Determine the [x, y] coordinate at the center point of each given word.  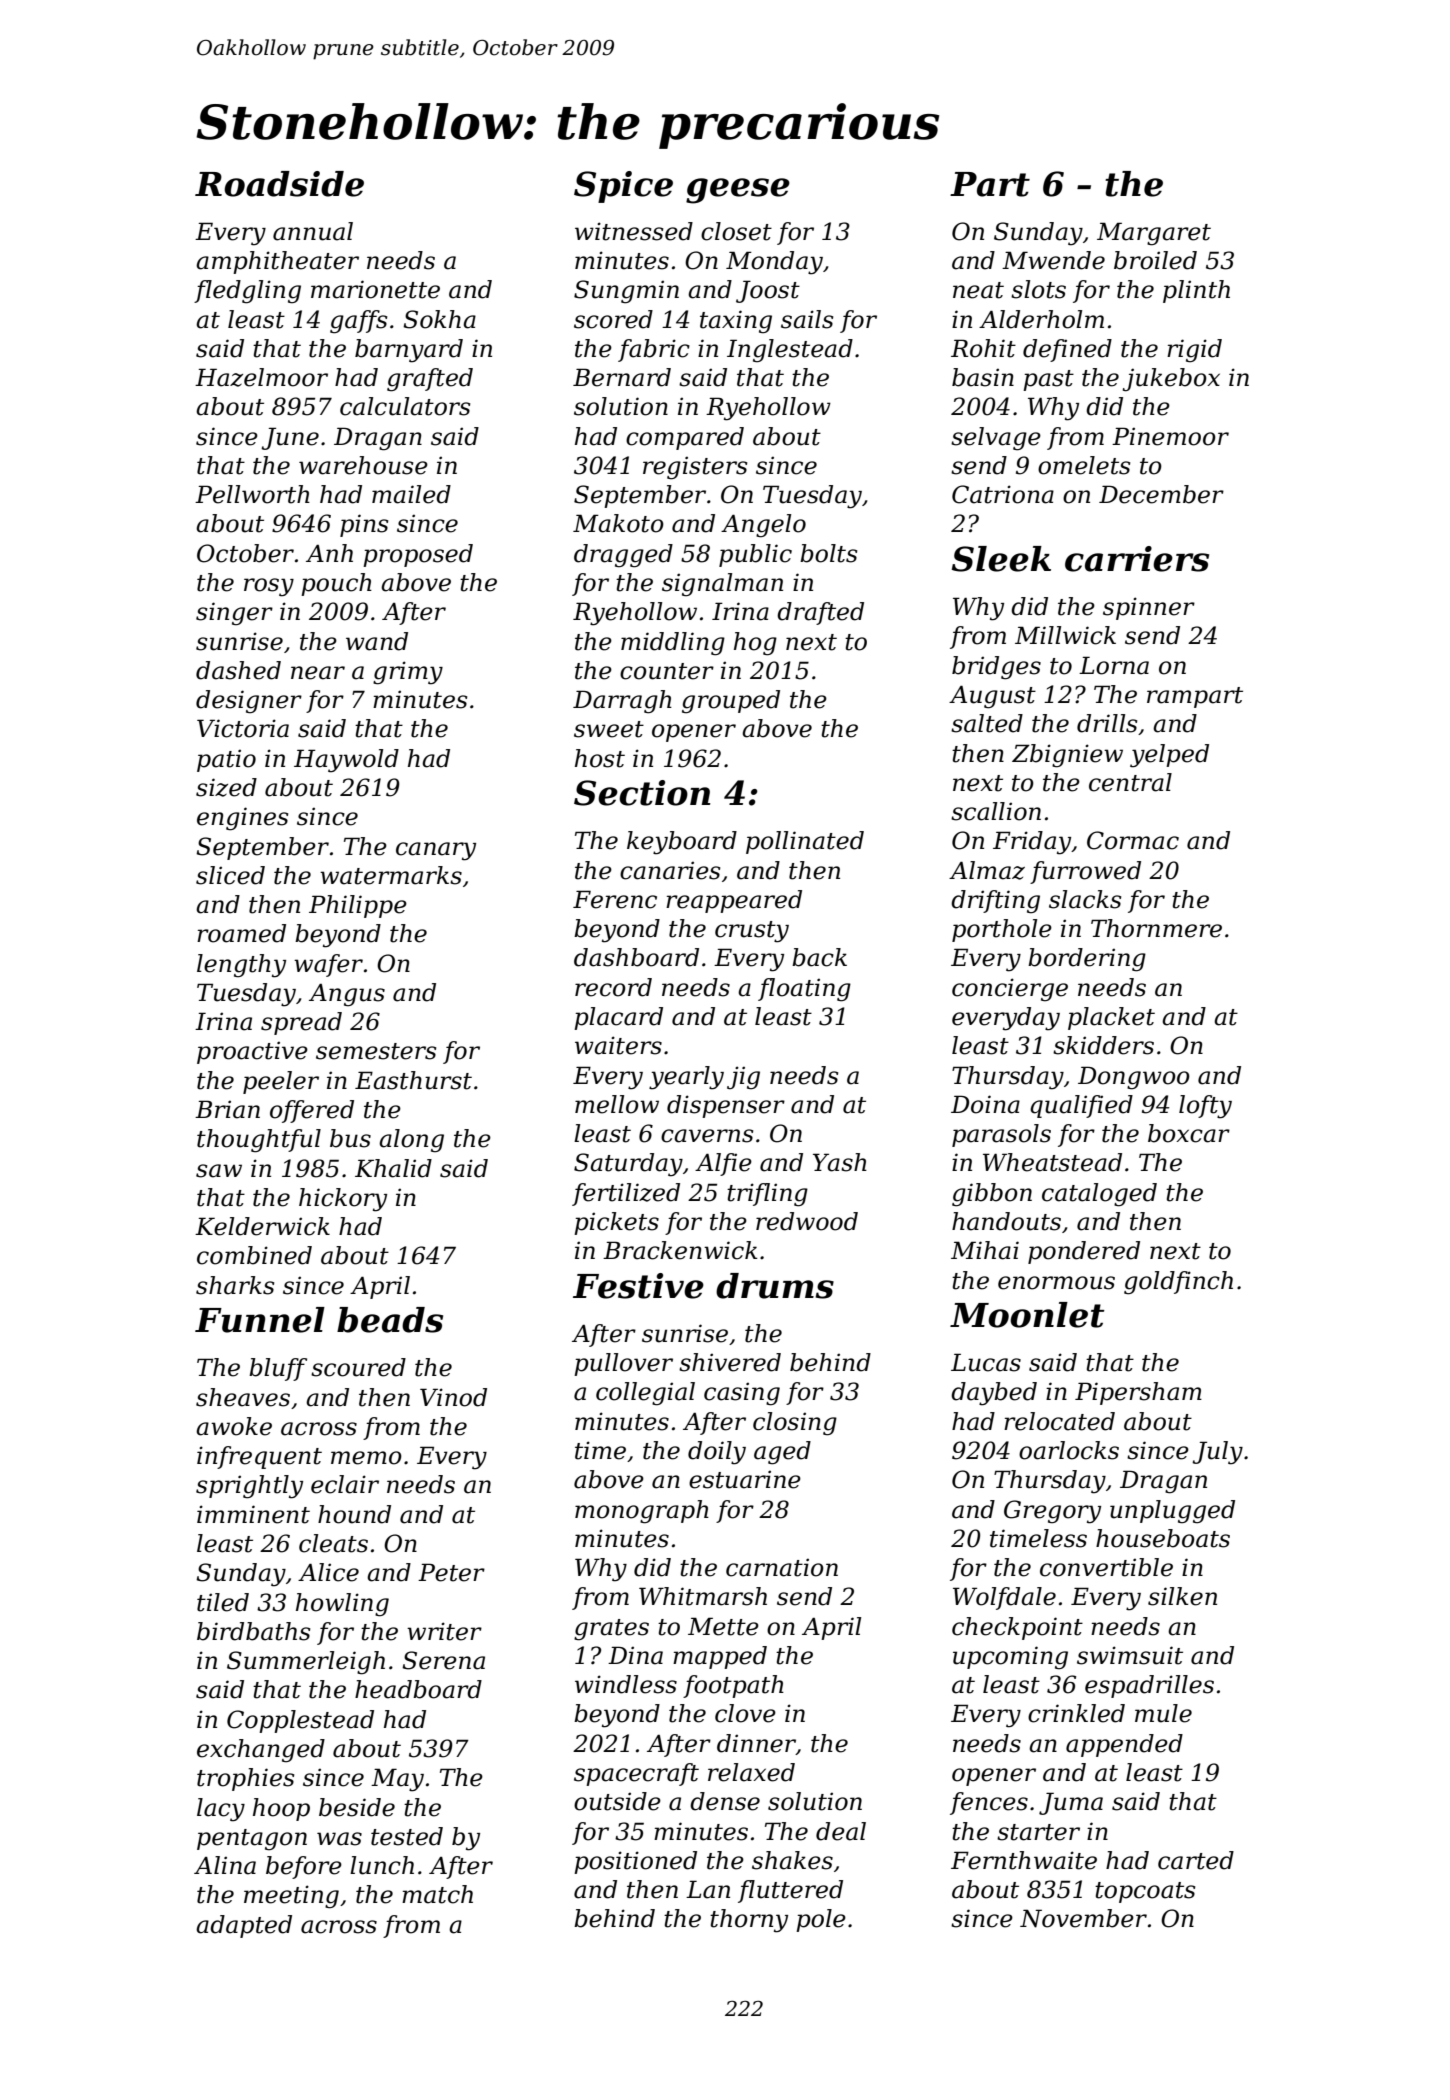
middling [673, 644]
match [437, 1894]
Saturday [628, 1165]
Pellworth [252, 494]
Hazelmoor [261, 377]
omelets [1084, 465]
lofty [1205, 1107]
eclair [345, 1484]
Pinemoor [1170, 436]
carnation [782, 1567]
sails [807, 319]
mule [1163, 1713]
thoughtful [259, 1141]
